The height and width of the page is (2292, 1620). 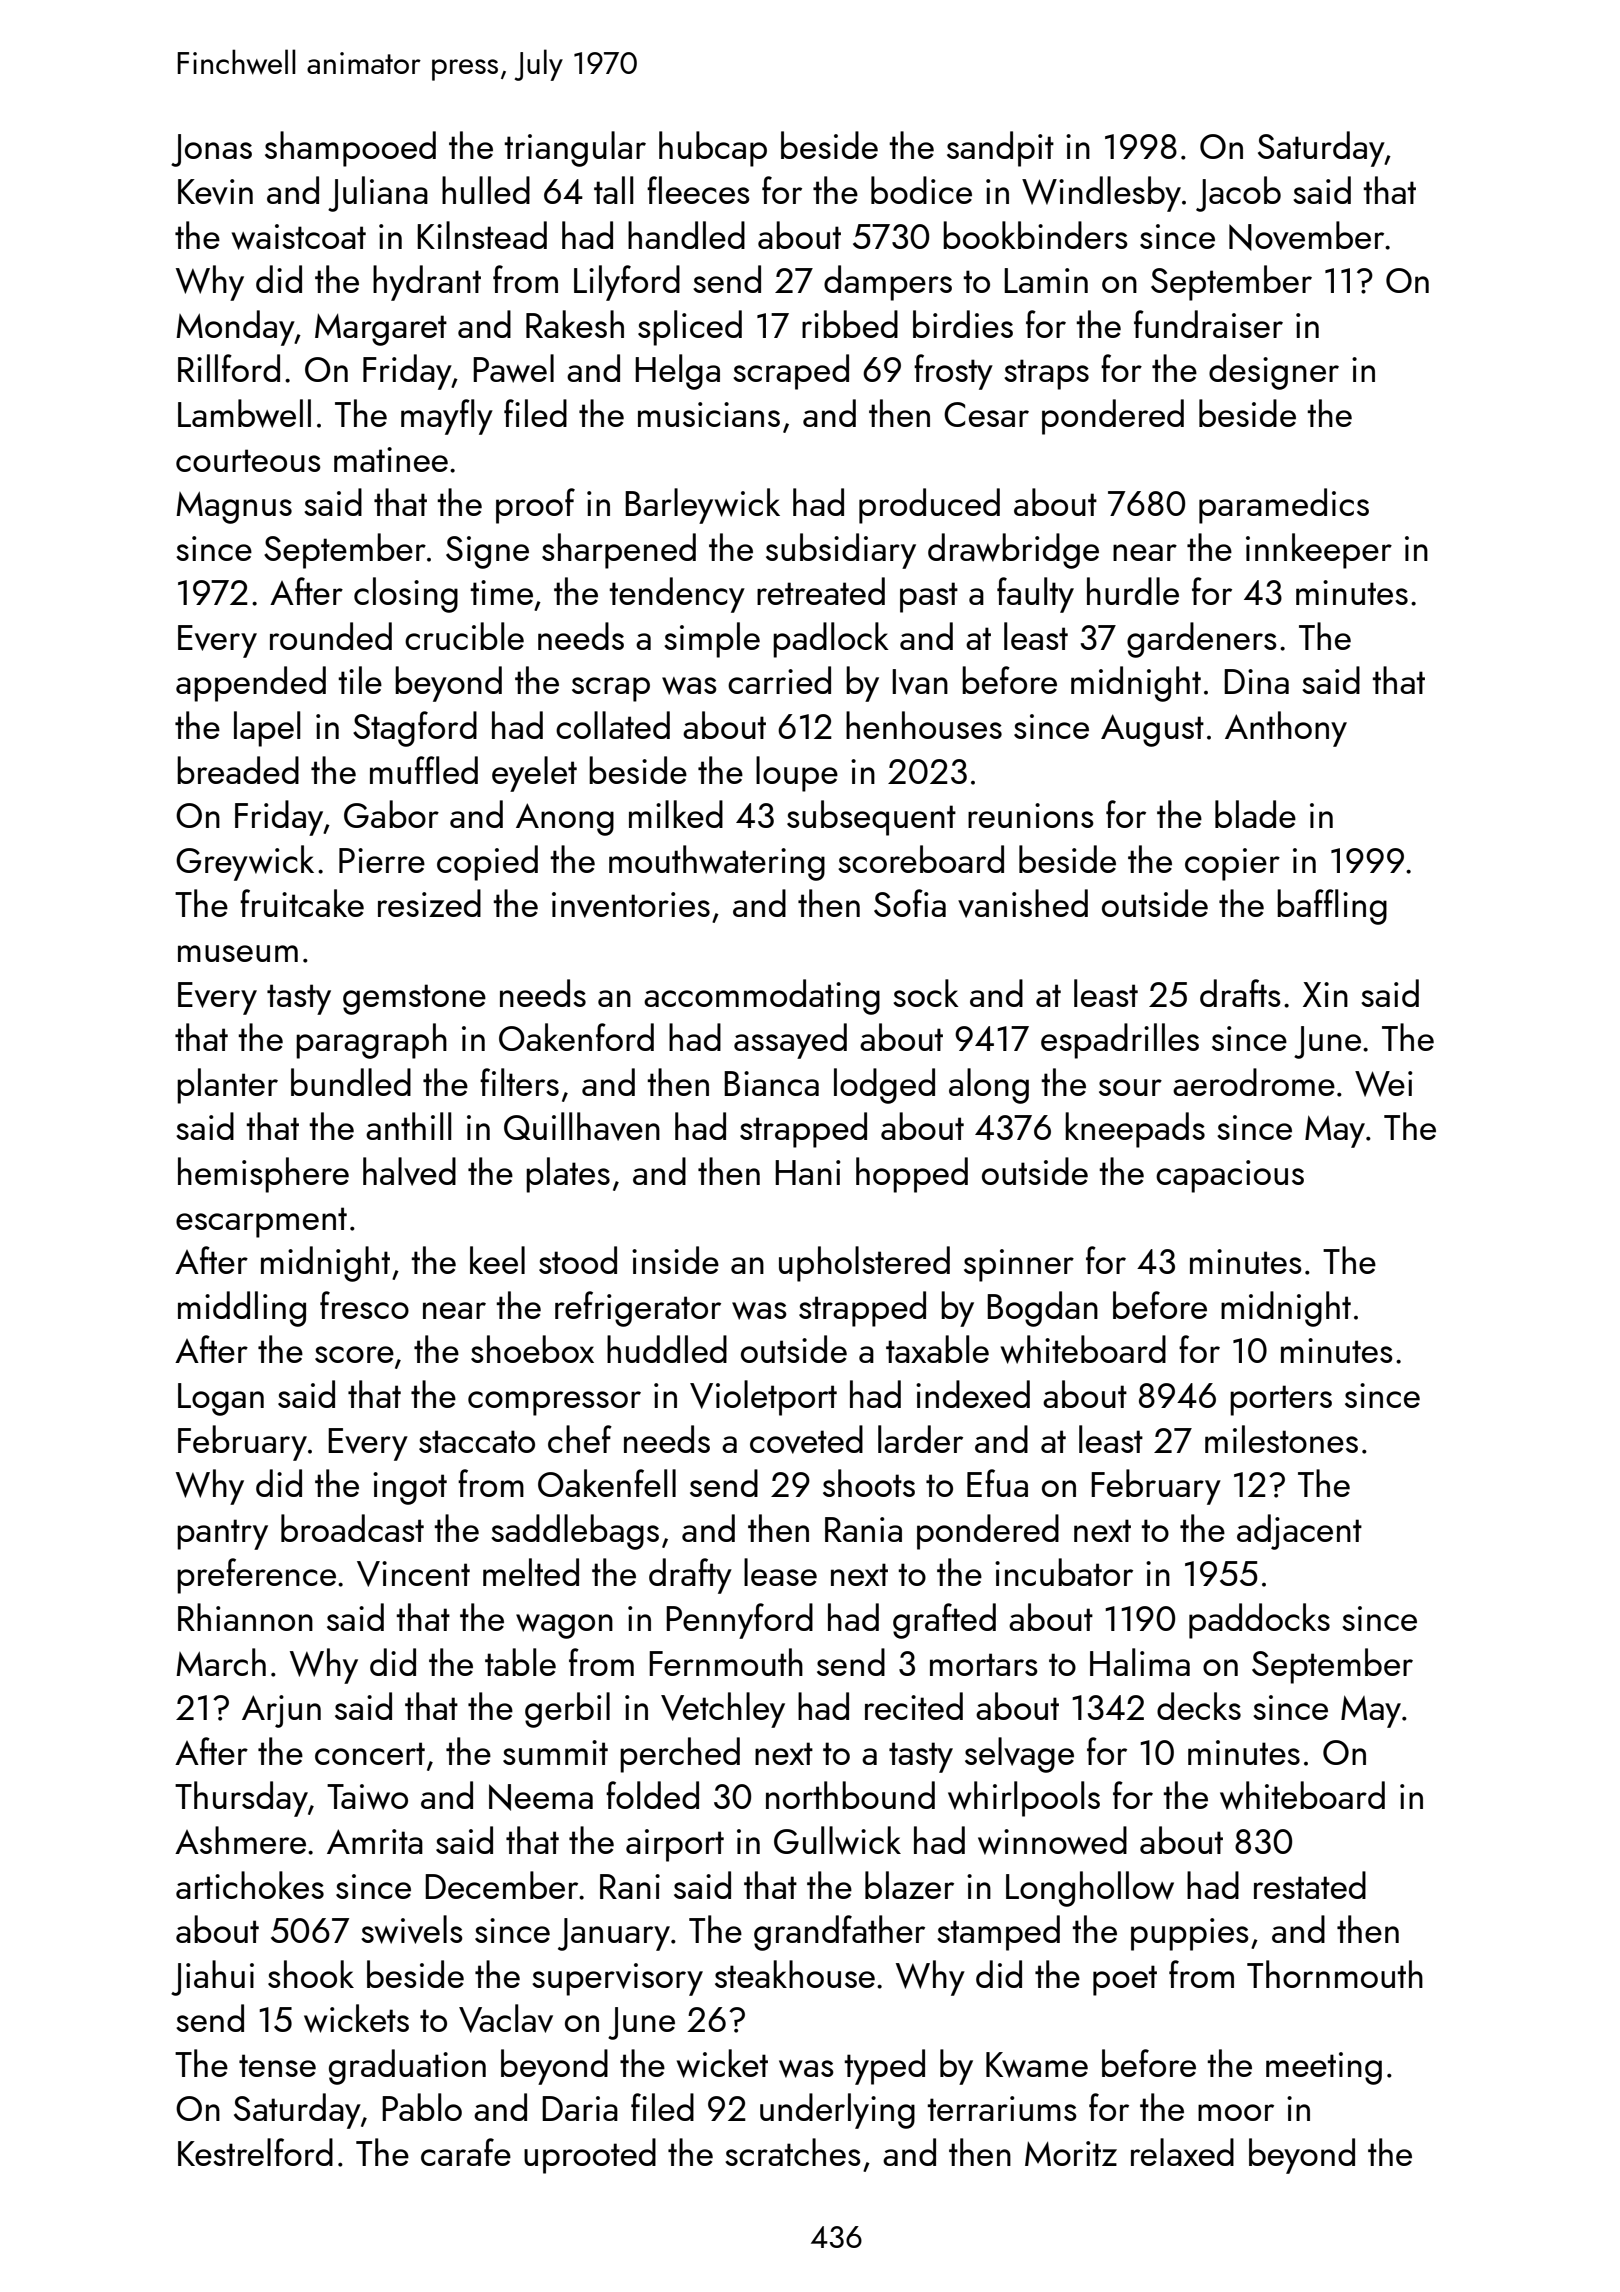 I want to click on hubcap, so click(x=713, y=149).
